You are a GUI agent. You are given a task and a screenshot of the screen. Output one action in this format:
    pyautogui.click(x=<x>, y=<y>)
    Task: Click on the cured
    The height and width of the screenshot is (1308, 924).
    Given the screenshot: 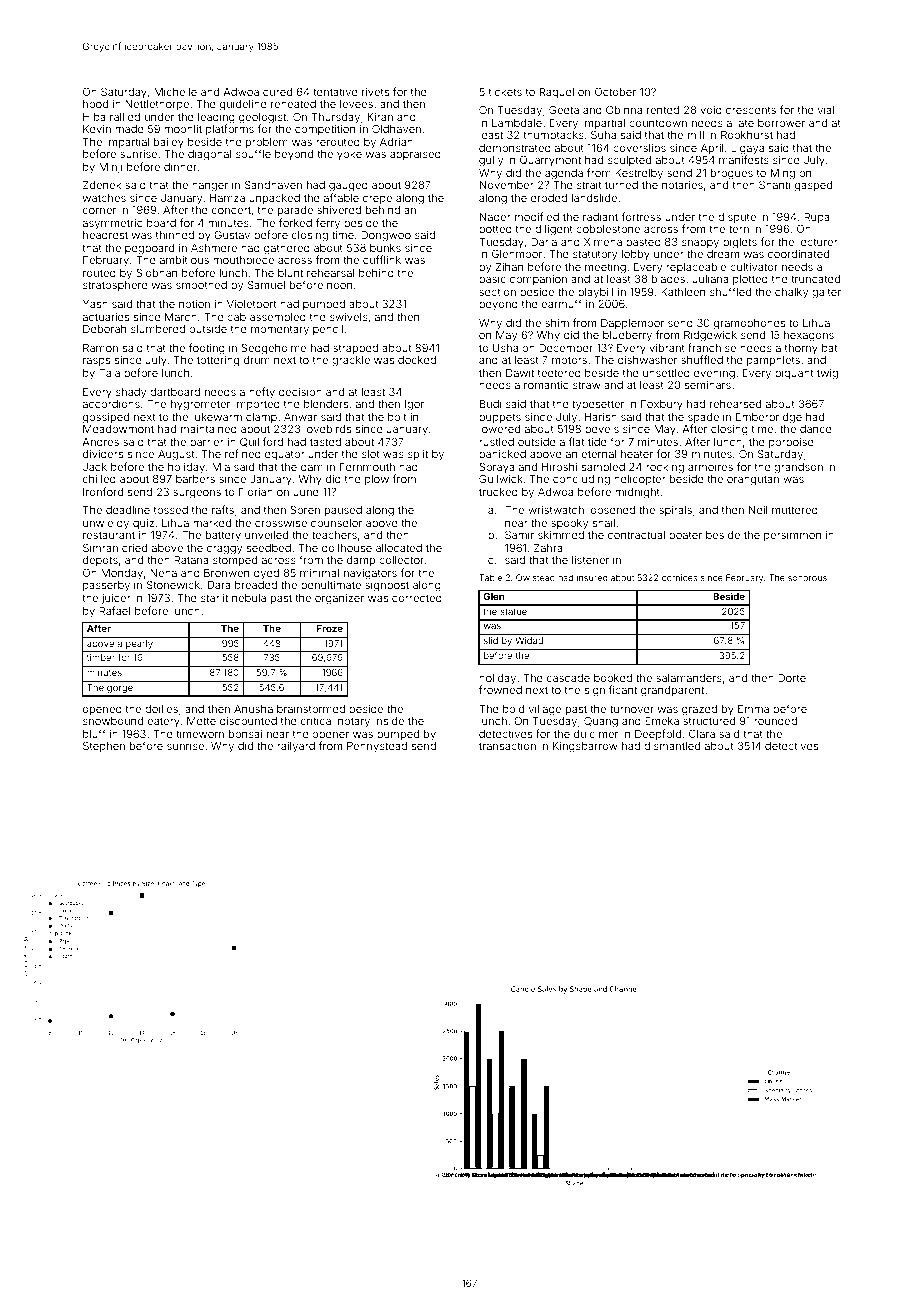 What is the action you would take?
    pyautogui.click(x=277, y=92)
